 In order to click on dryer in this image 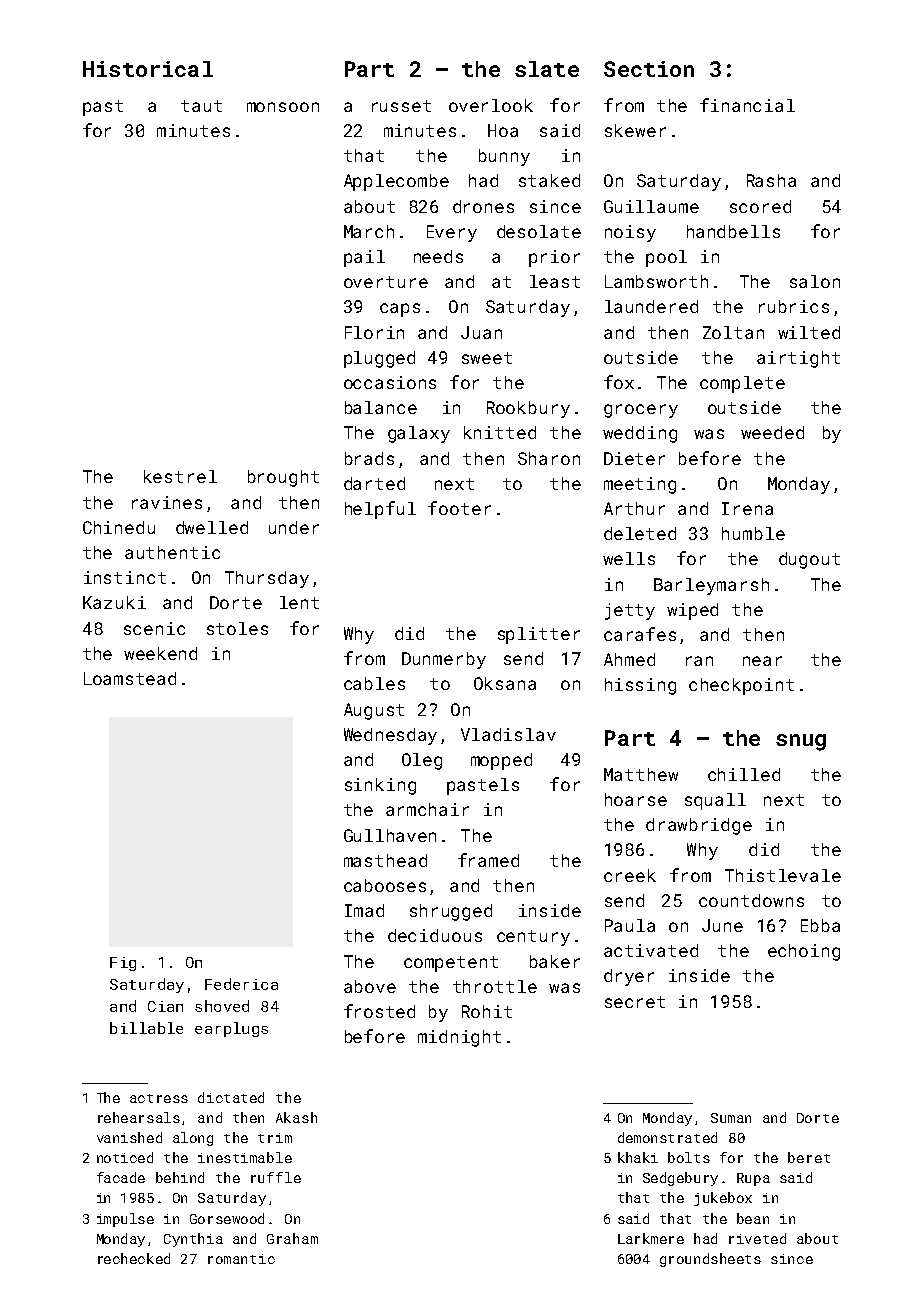, I will do `click(629, 977)`.
